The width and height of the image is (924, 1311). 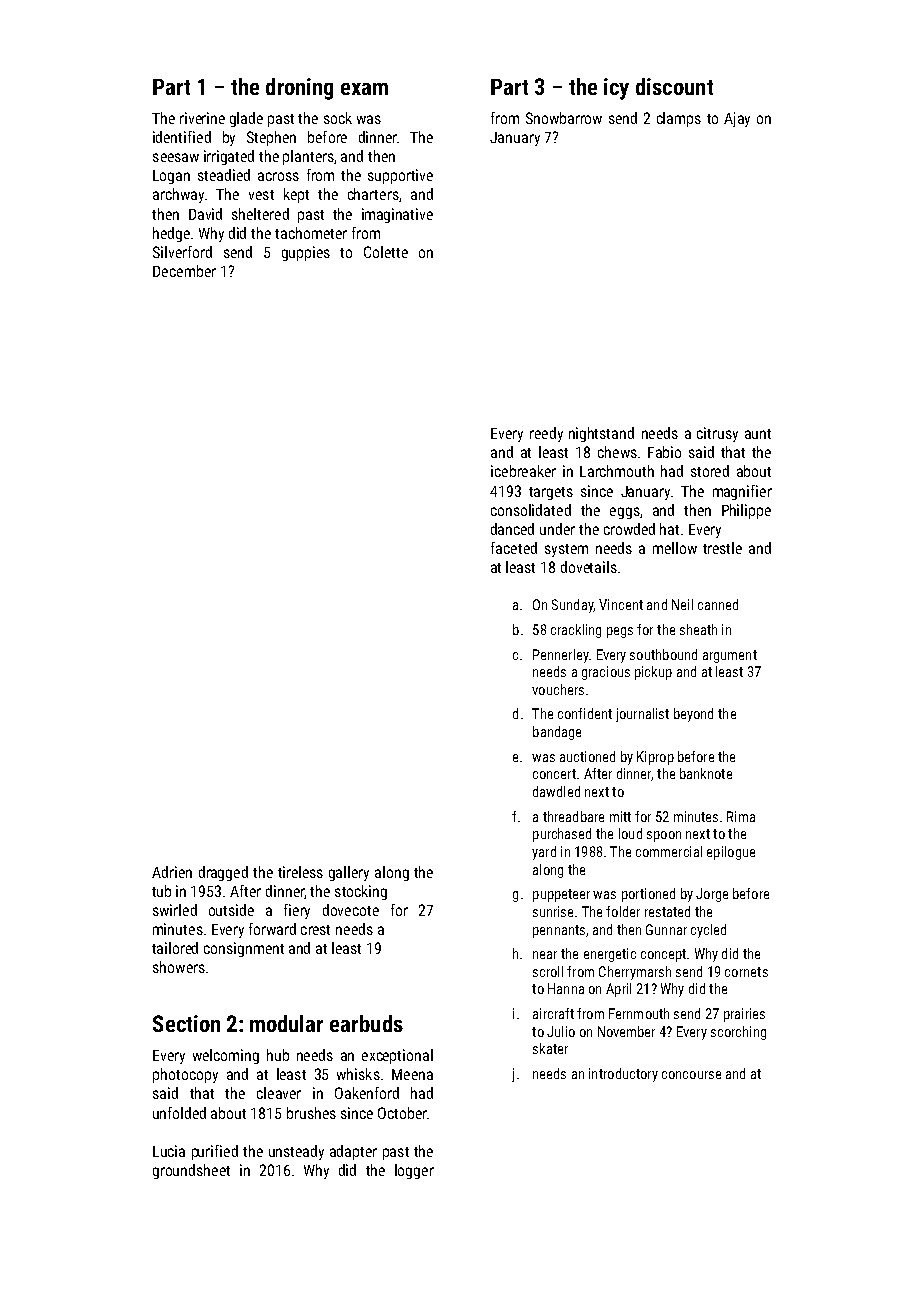 I want to click on photocopy, so click(x=185, y=1075).
